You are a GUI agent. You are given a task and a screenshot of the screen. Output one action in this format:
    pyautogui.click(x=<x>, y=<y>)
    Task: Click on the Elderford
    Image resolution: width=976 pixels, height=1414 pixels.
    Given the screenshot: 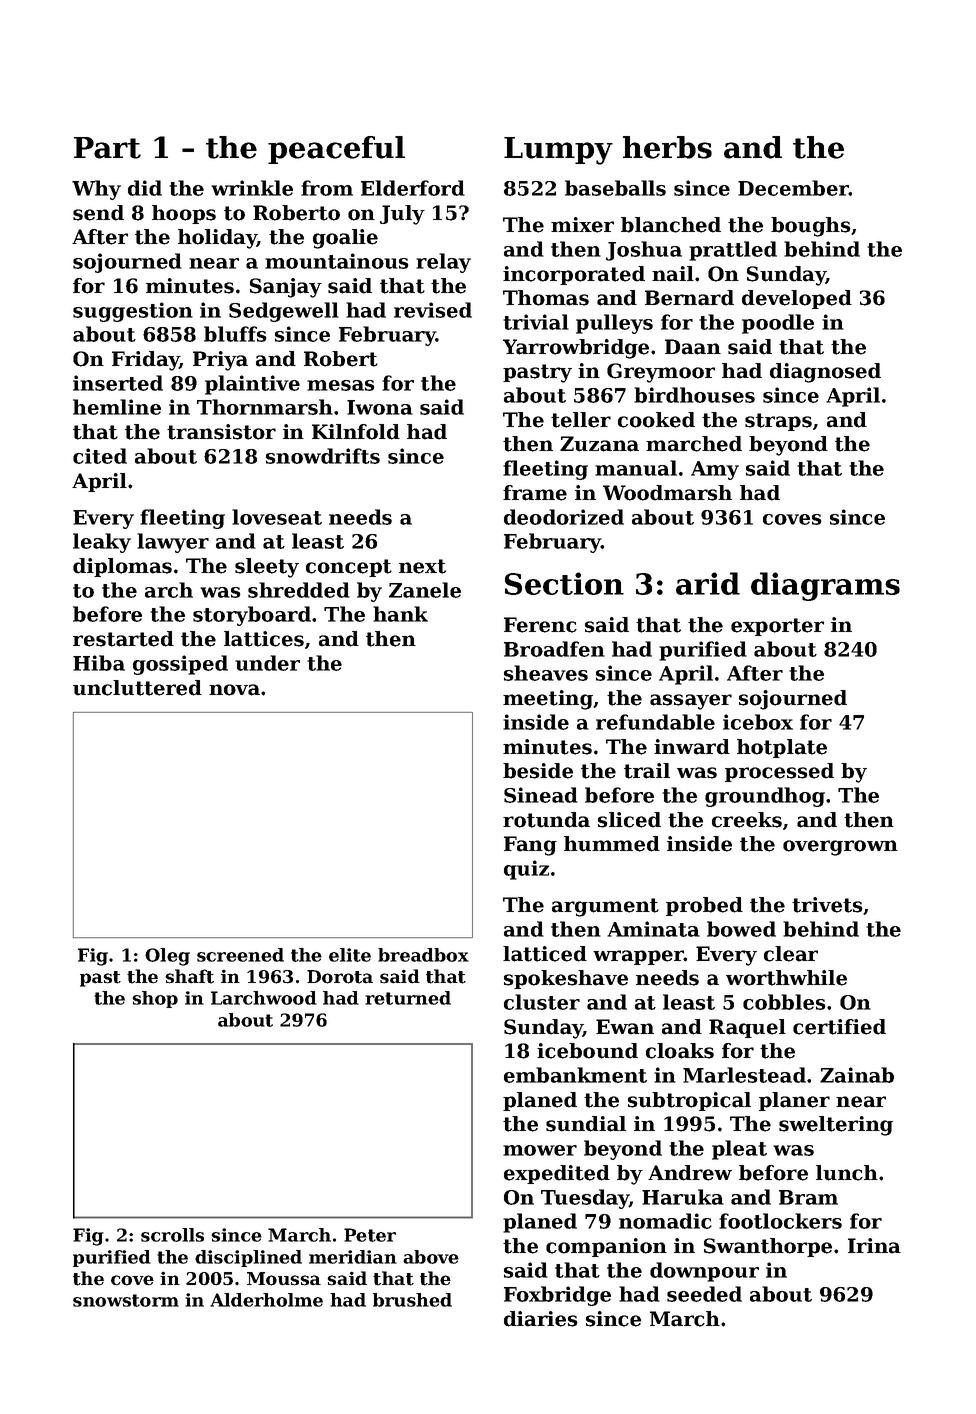 What is the action you would take?
    pyautogui.click(x=413, y=188)
